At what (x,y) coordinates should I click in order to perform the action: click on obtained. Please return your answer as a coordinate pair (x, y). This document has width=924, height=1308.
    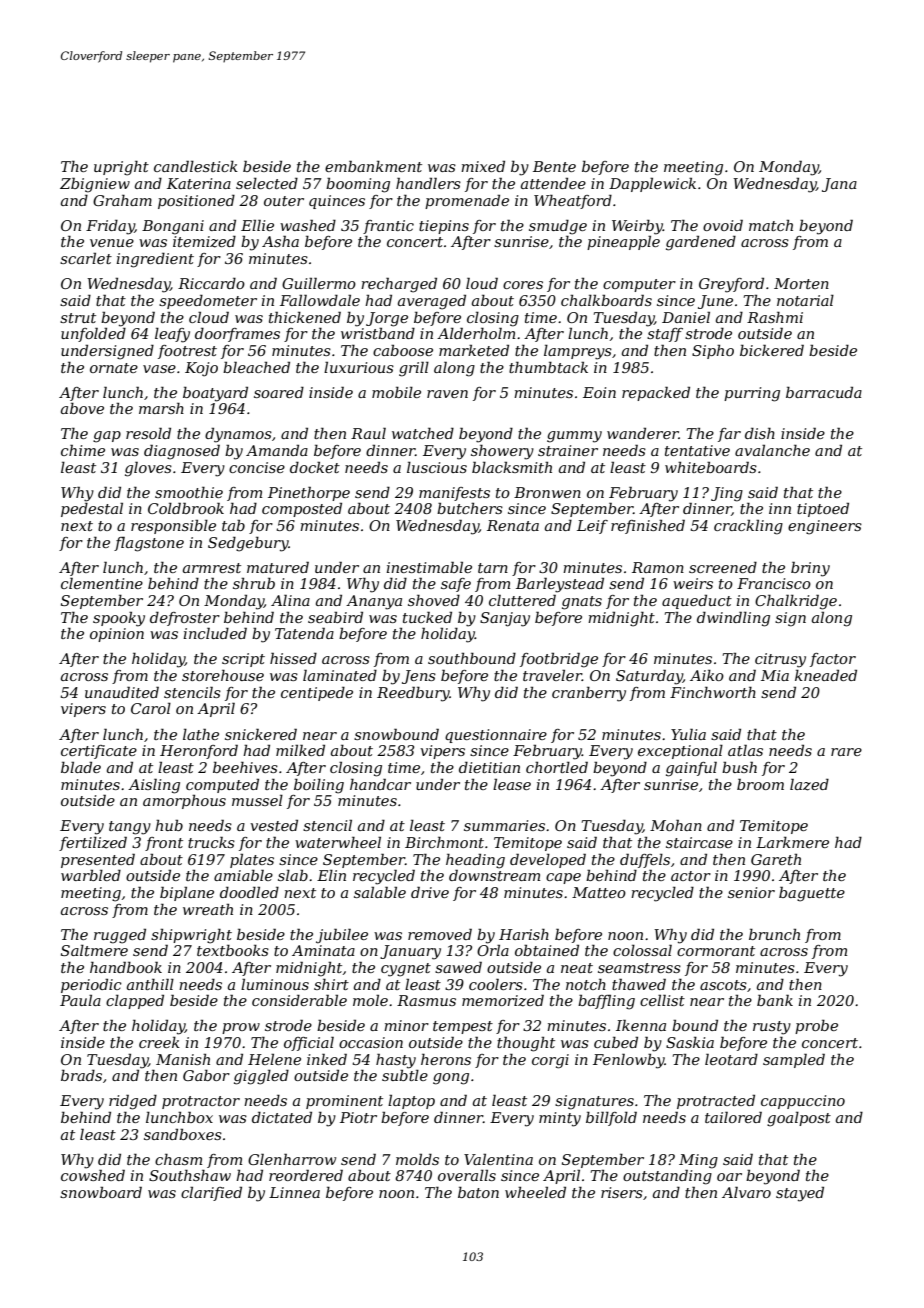
    Looking at the image, I should click on (547, 950).
